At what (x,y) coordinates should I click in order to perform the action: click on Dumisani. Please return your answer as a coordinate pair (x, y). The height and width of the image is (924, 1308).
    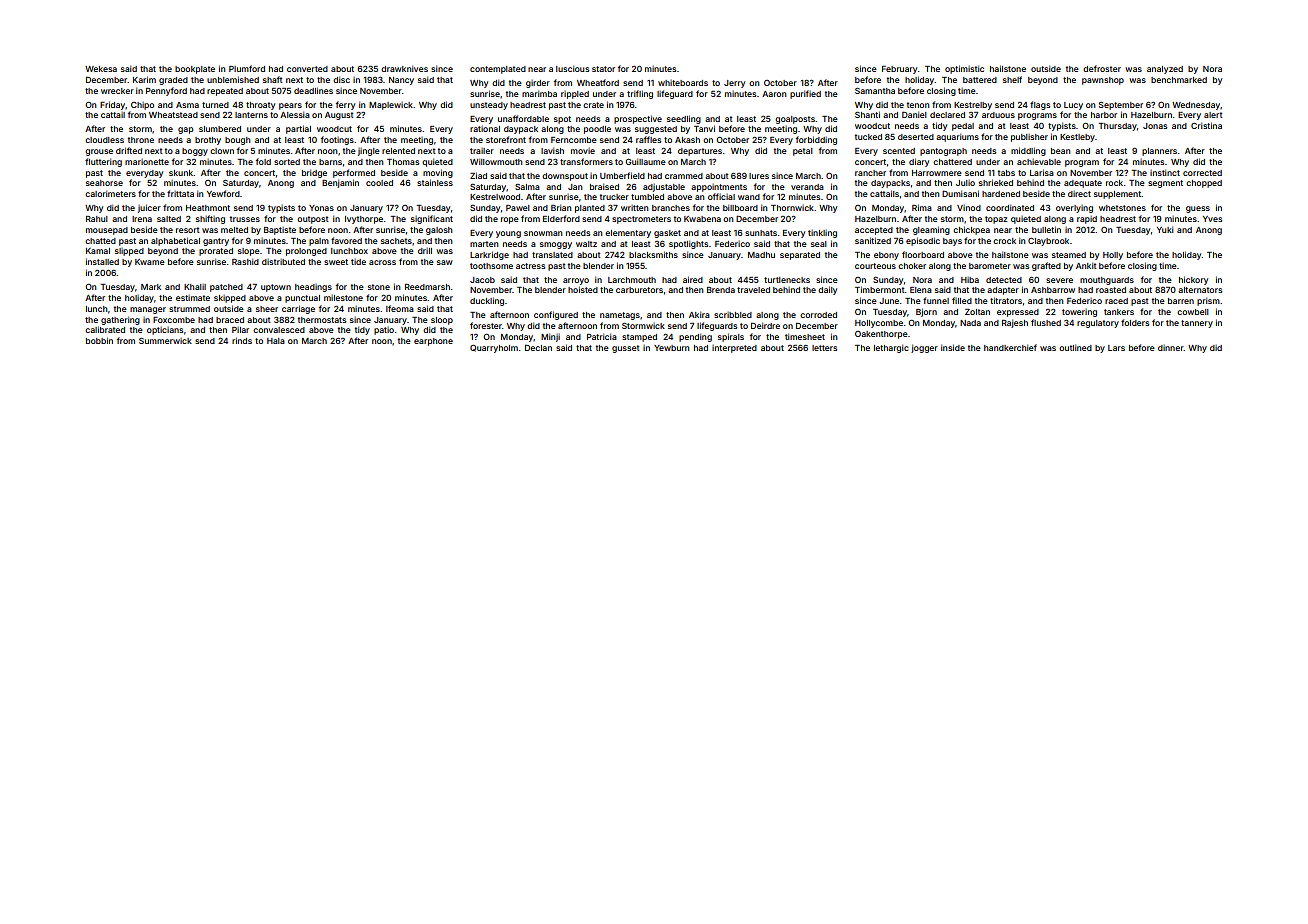
    Looking at the image, I should click on (960, 193).
